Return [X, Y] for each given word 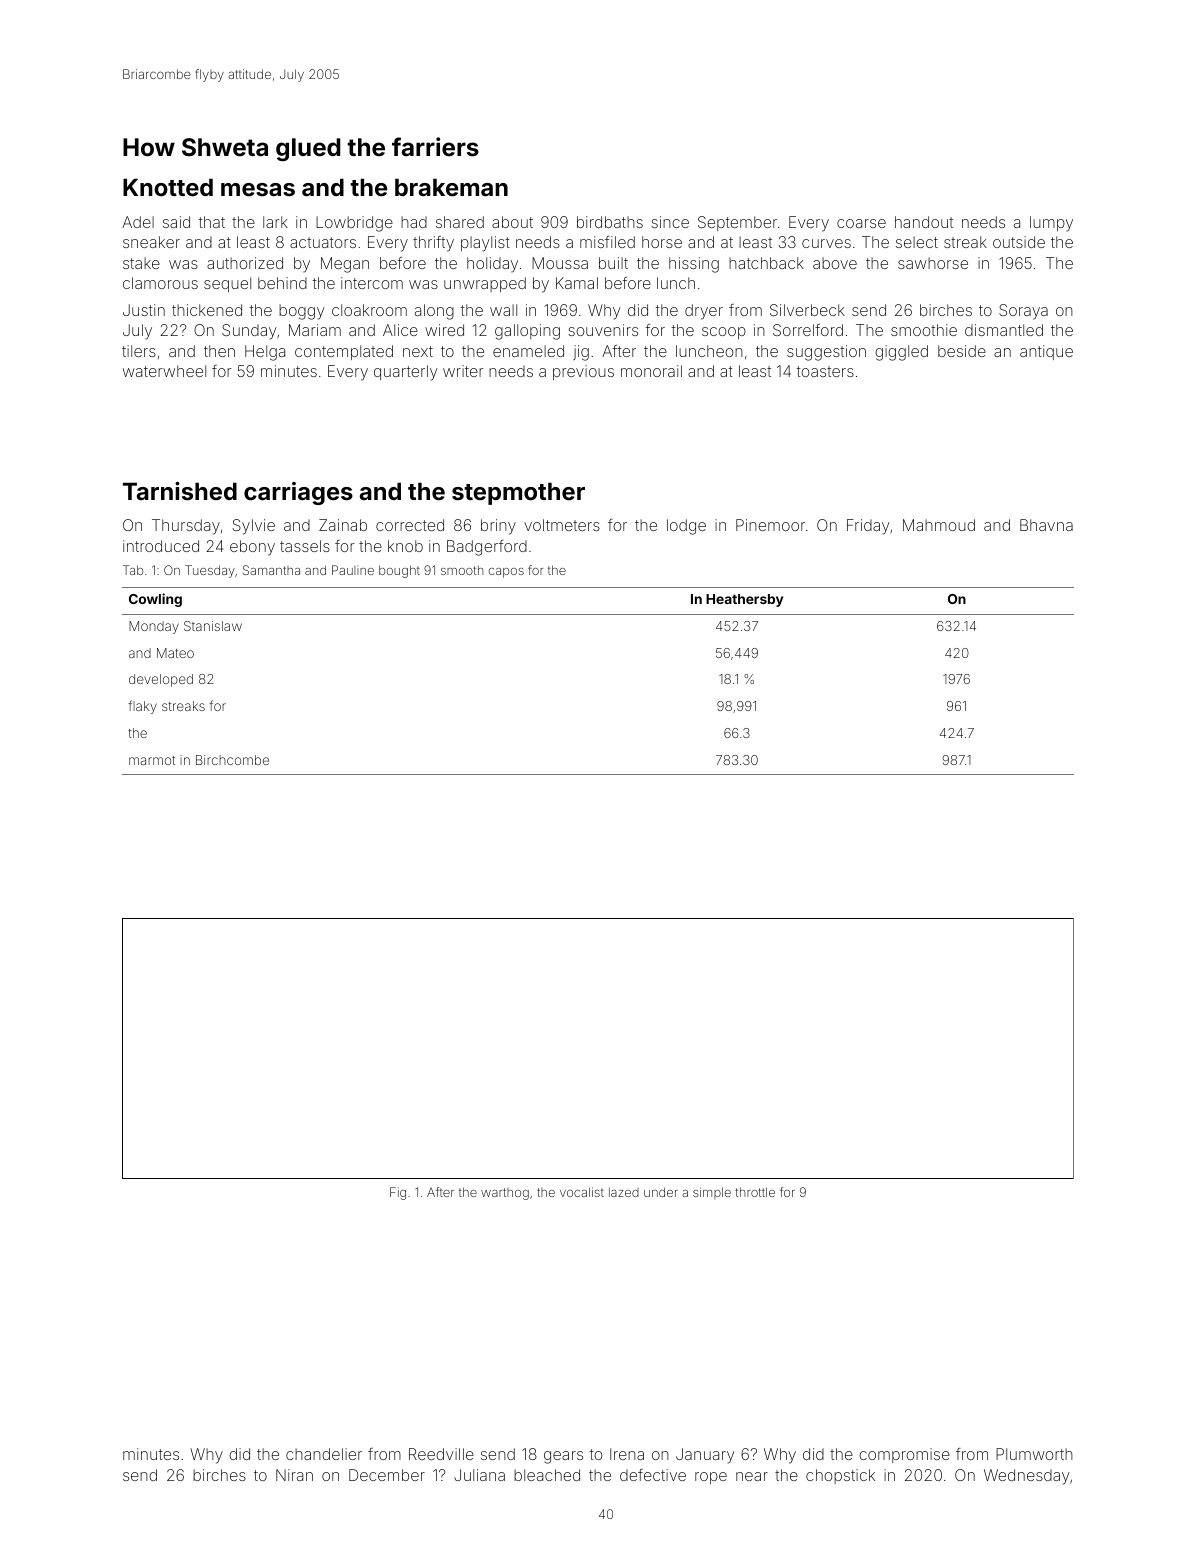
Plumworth [1034, 1454]
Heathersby [744, 600]
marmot [152, 760]
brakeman [451, 187]
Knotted [168, 187]
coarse [861, 223]
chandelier [324, 1454]
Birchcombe [232, 760]
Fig [398, 1193]
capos [506, 573]
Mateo [175, 653]
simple [712, 1193]
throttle [755, 1192]
